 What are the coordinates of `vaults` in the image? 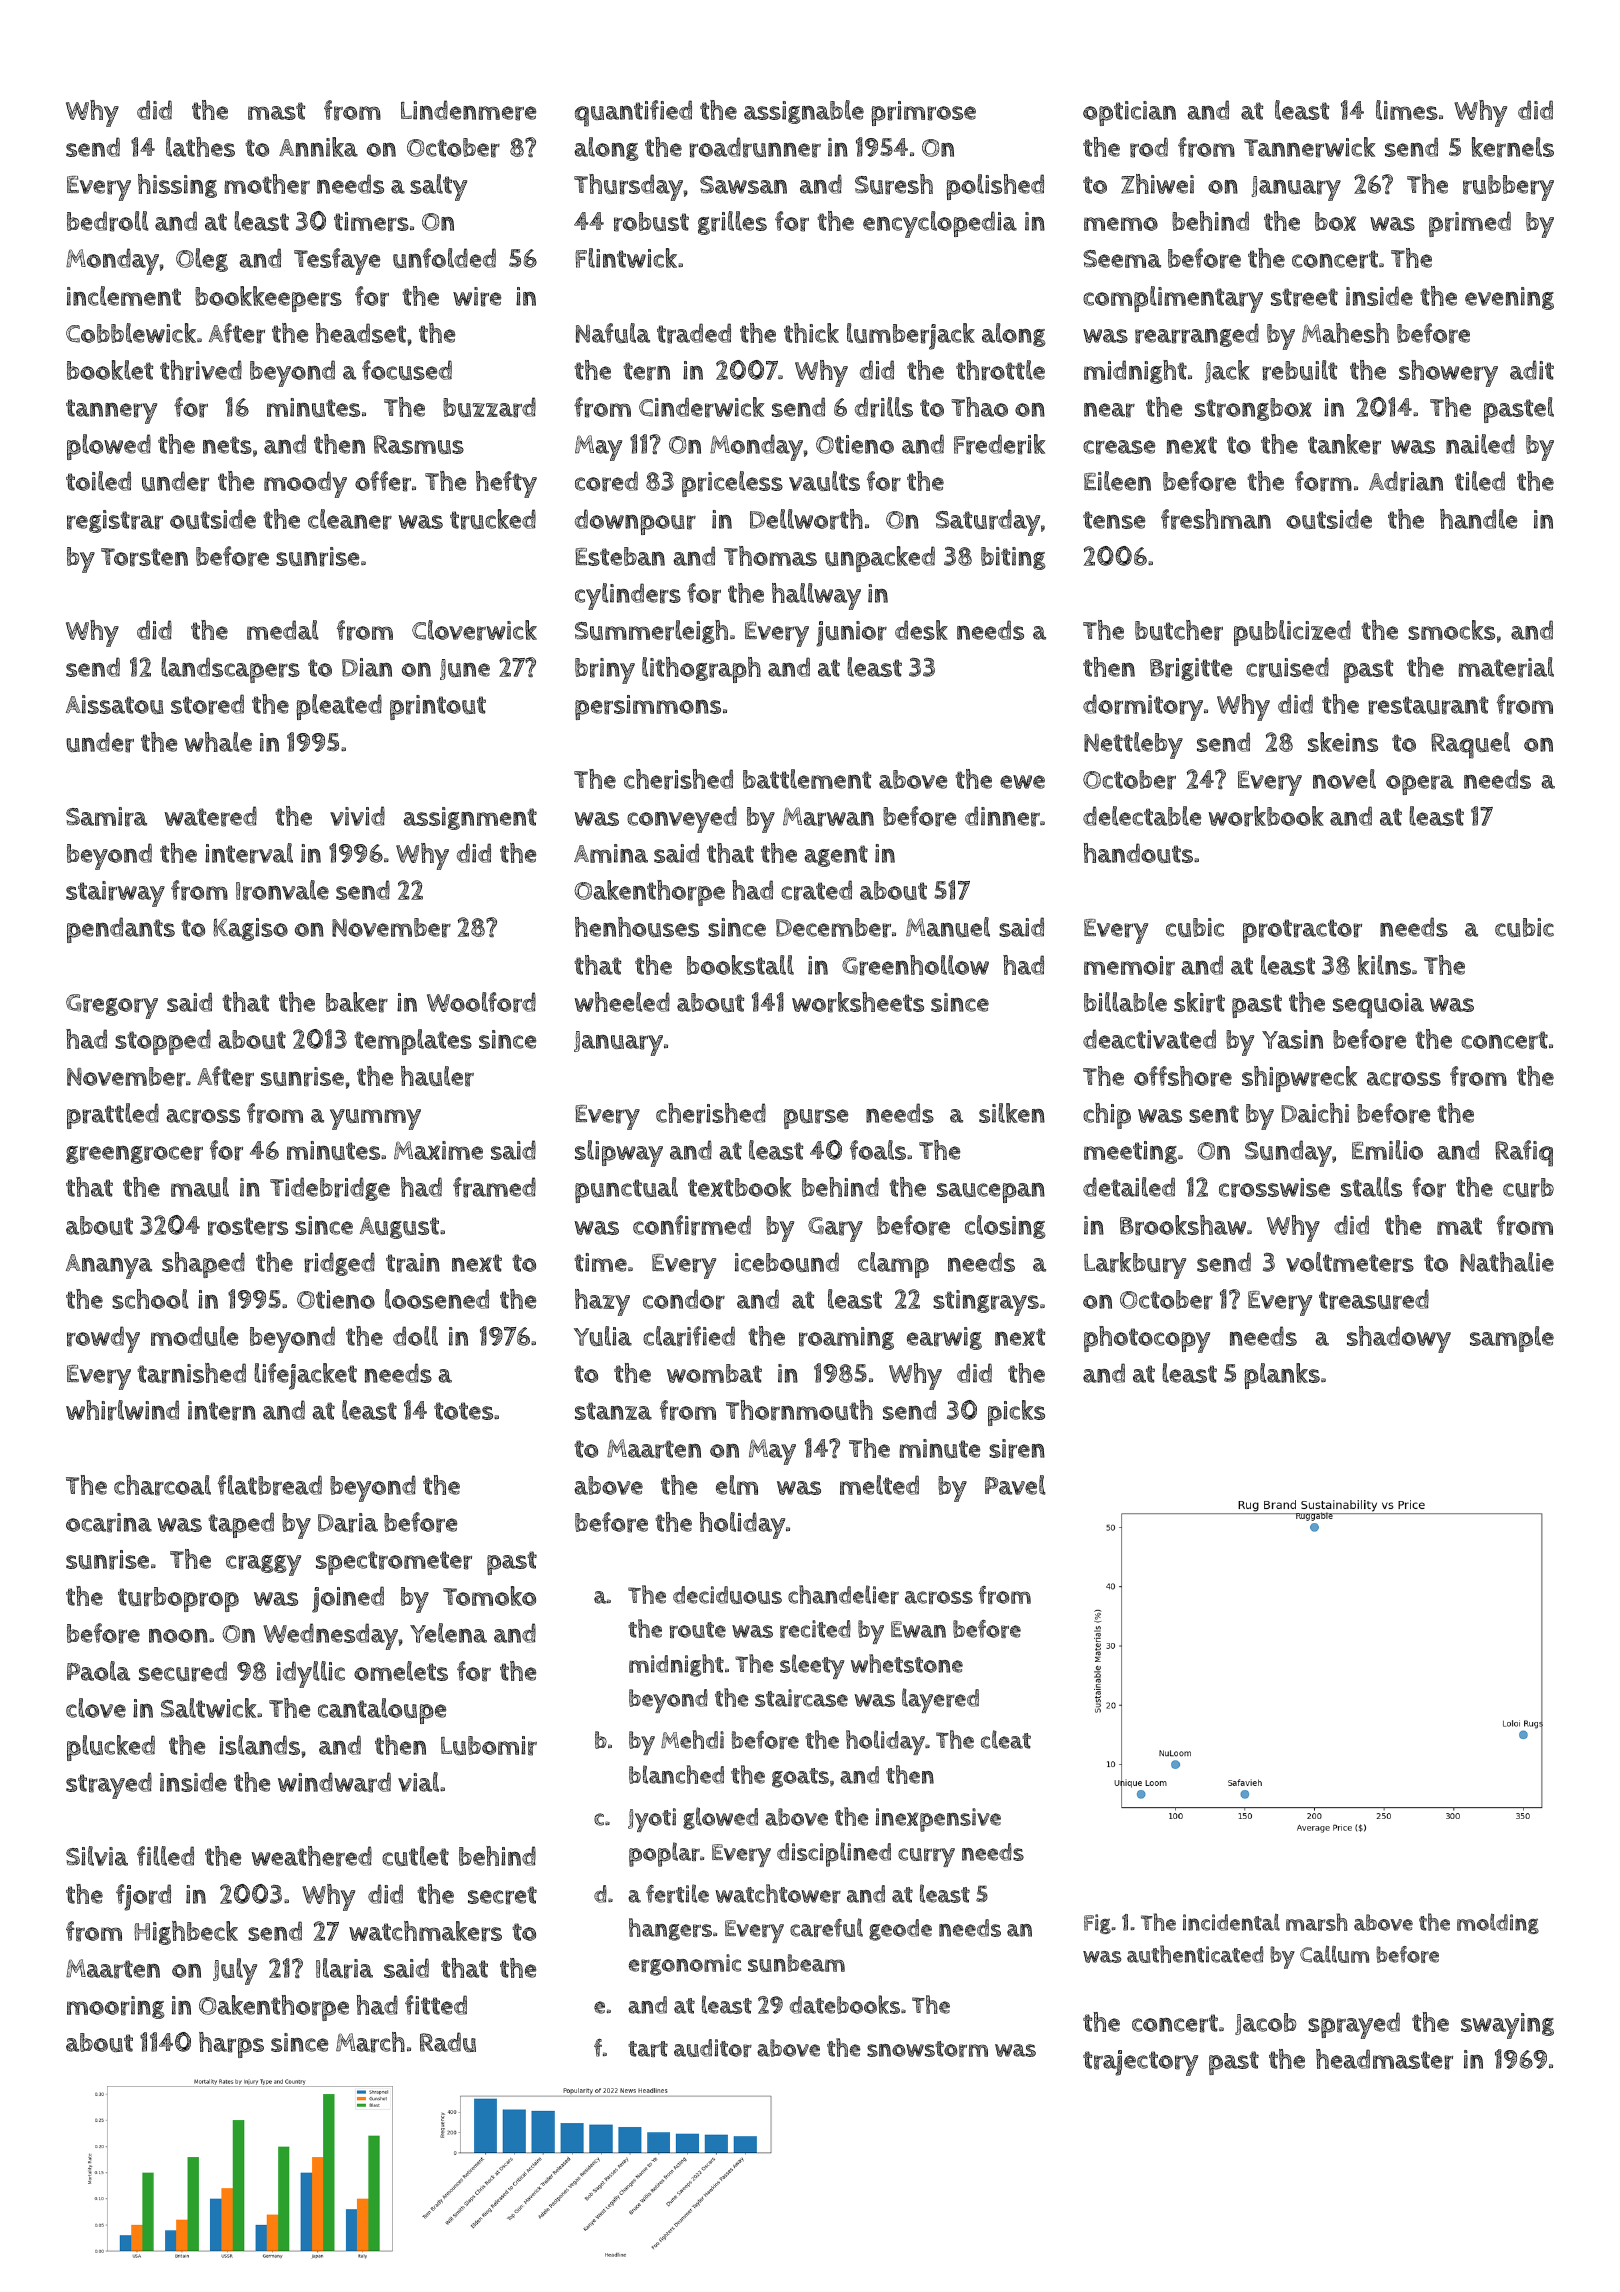 It's located at (824, 481).
